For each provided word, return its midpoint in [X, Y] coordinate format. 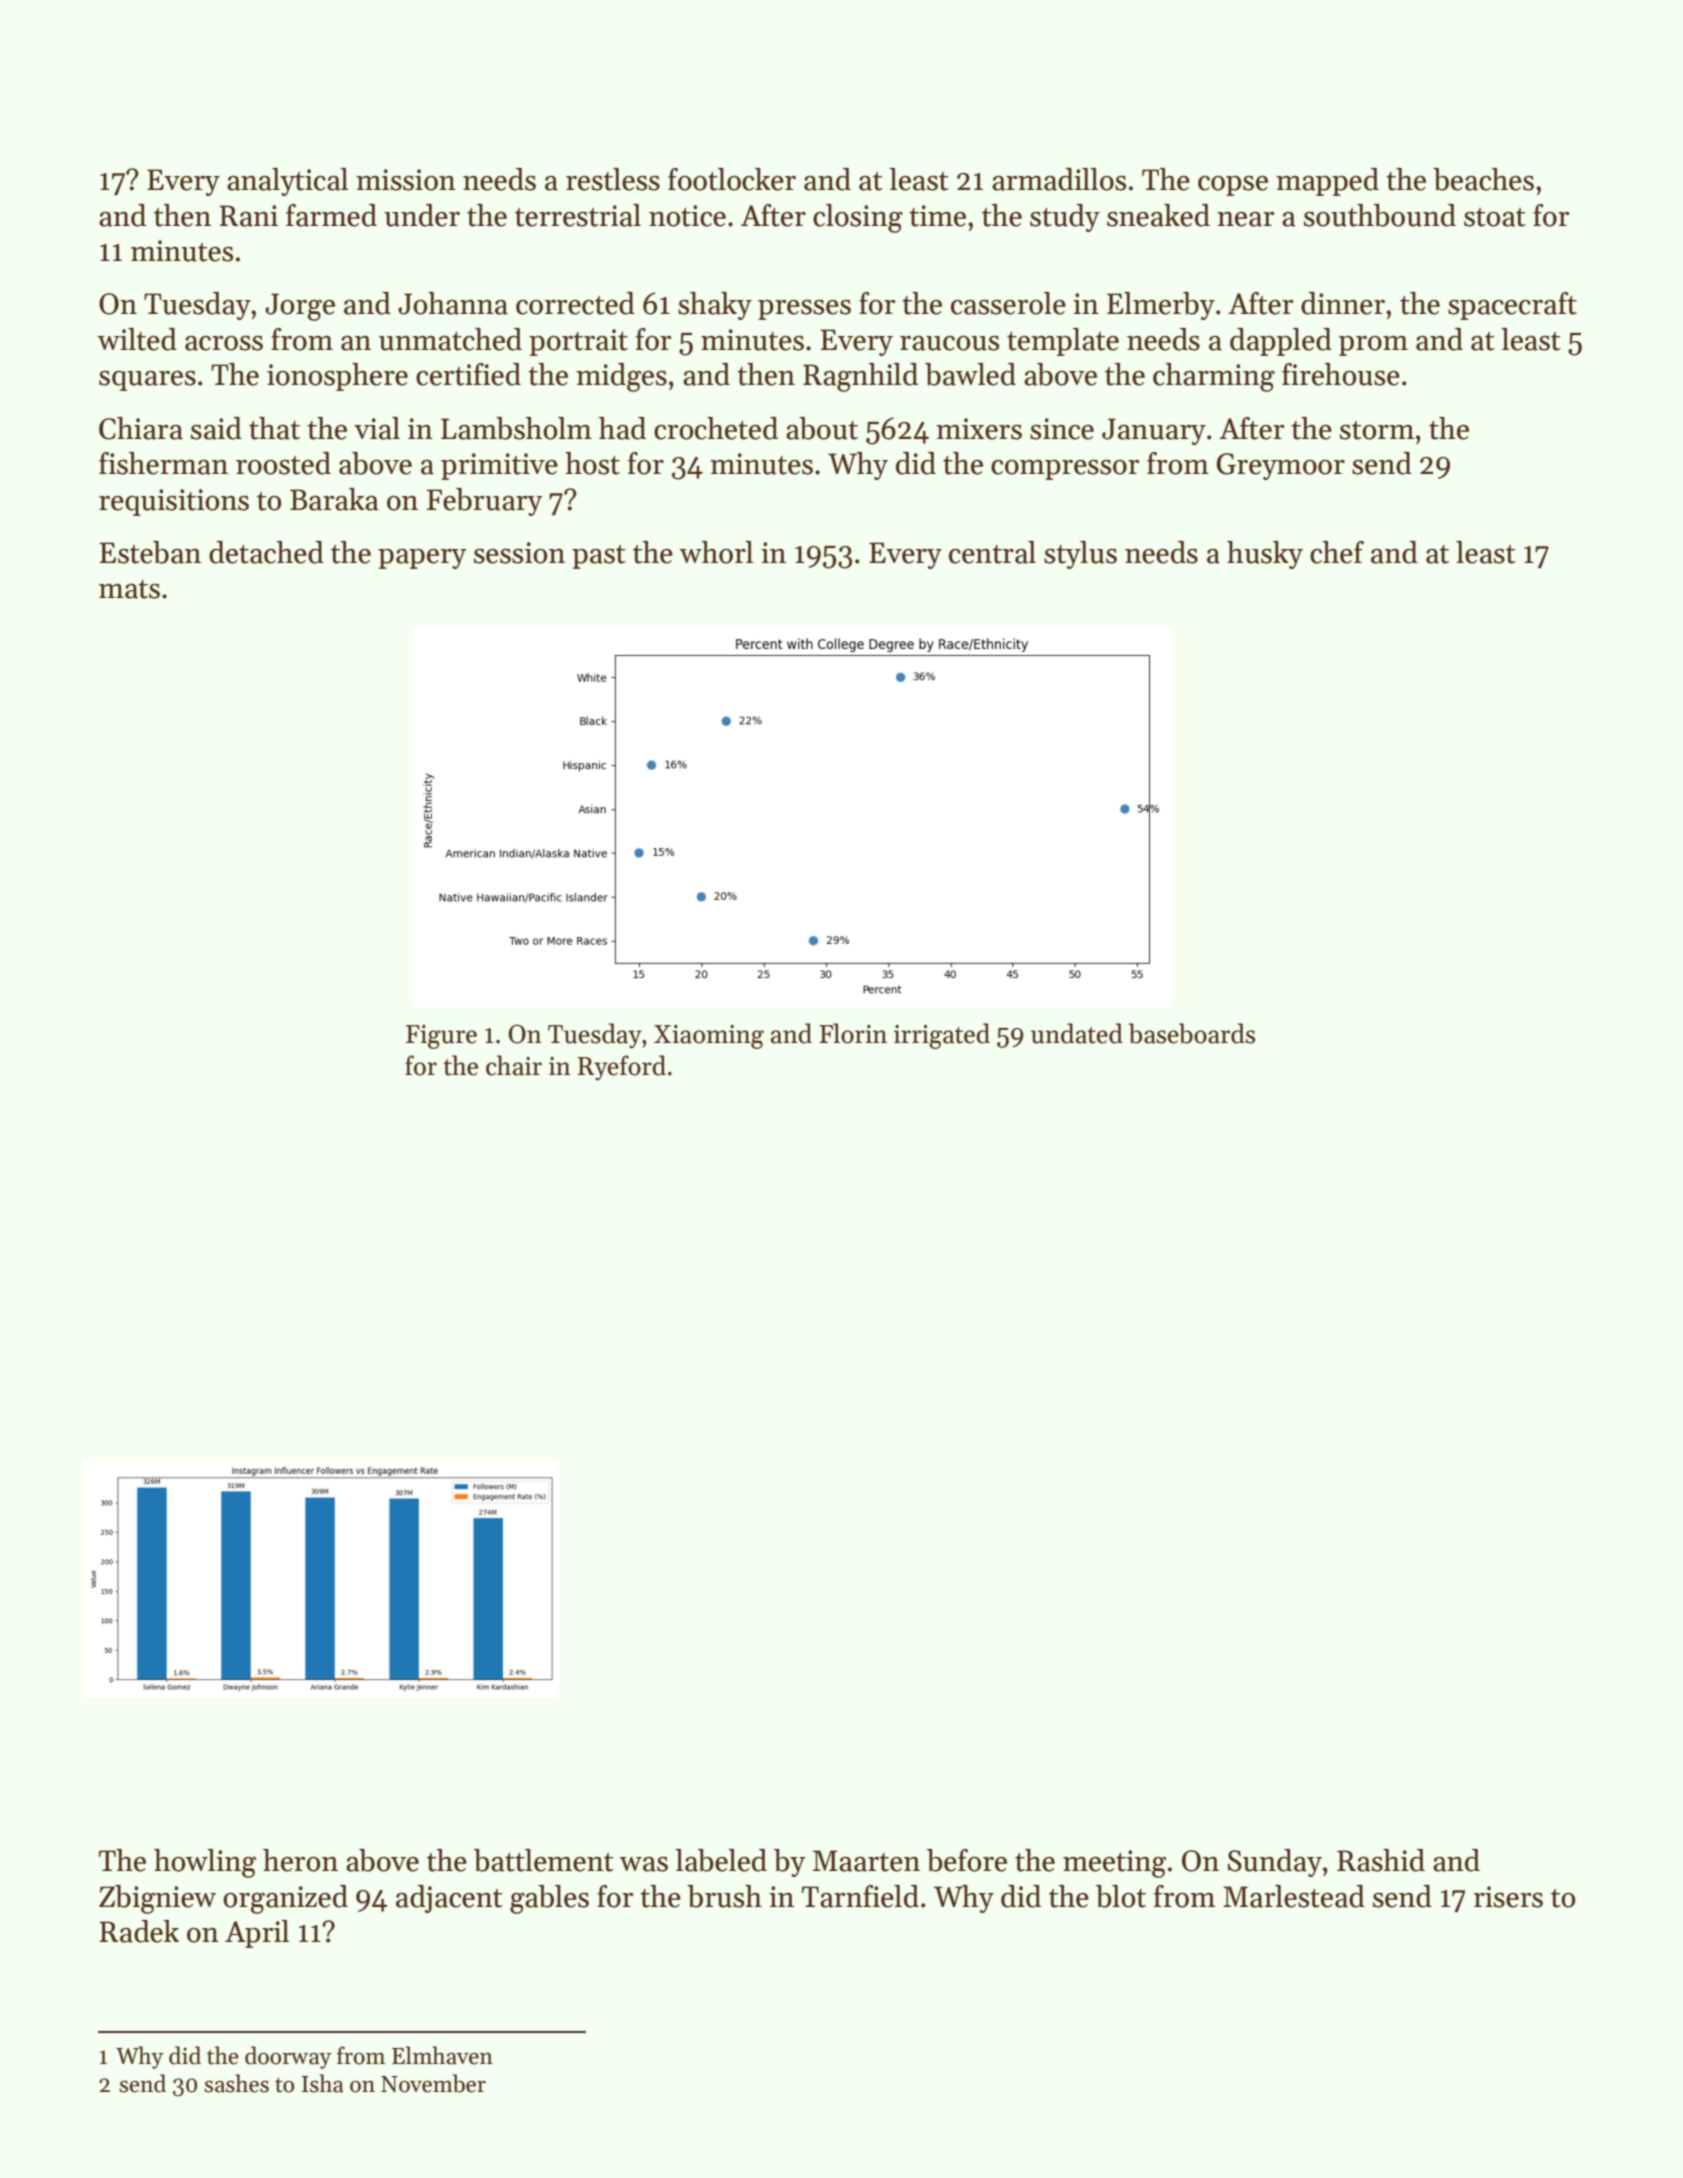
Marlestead [1294, 1896]
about [822, 428]
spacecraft [1512, 306]
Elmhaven [442, 2055]
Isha [323, 2083]
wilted [137, 339]
